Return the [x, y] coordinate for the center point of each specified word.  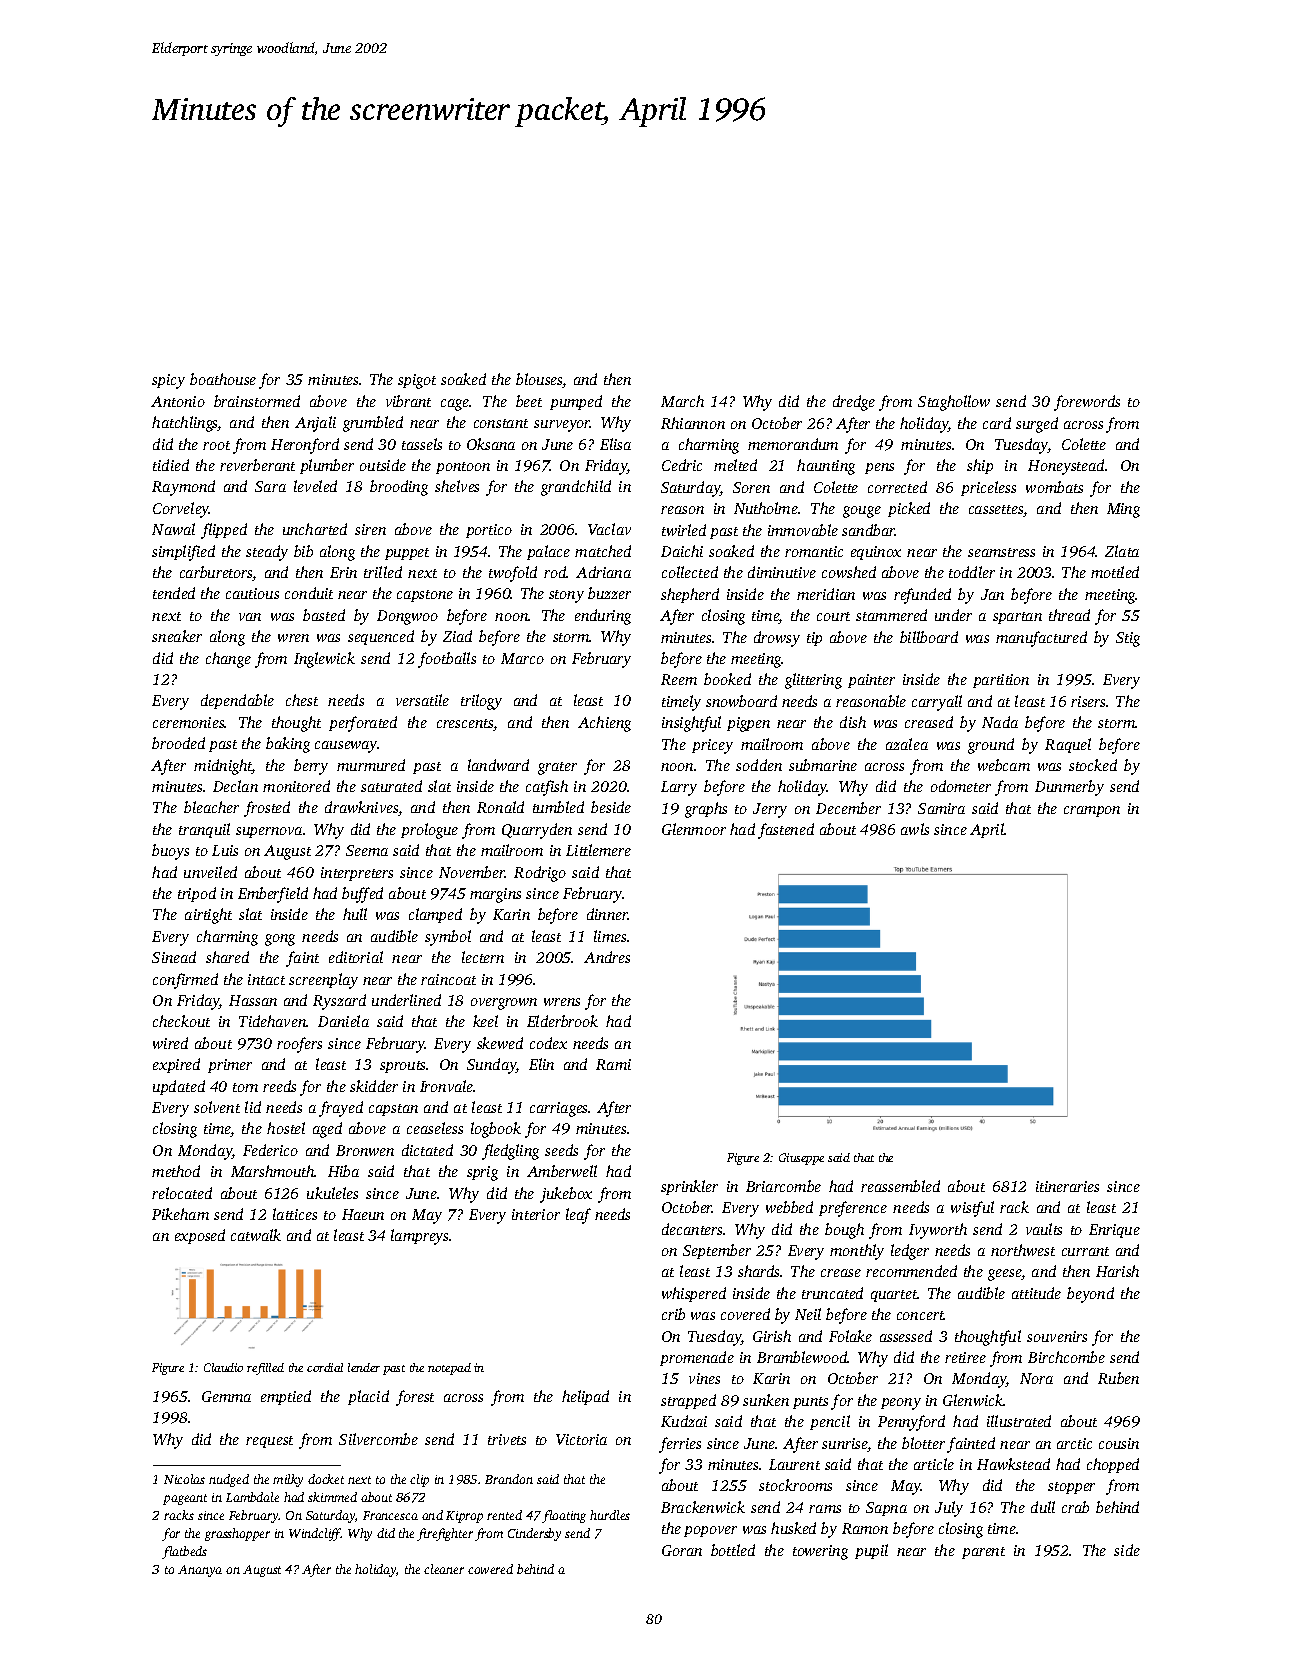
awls [915, 829]
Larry [679, 788]
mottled [1115, 572]
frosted [267, 809]
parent [983, 1553]
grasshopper [237, 1534]
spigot [417, 381]
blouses [539, 380]
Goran [682, 1550]
